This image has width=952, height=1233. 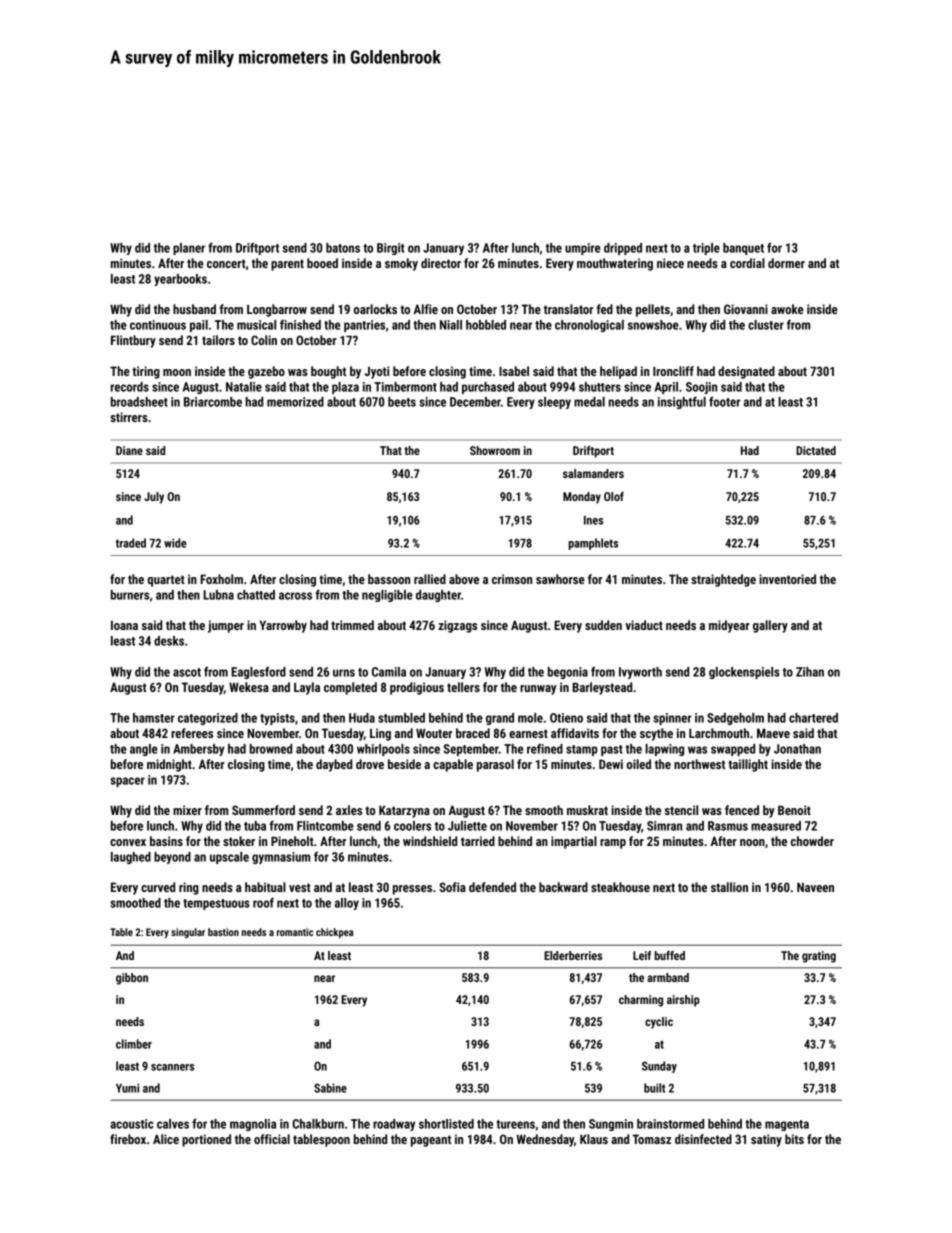 What do you see at coordinates (816, 450) in the image?
I see `Dictated` at bounding box center [816, 450].
